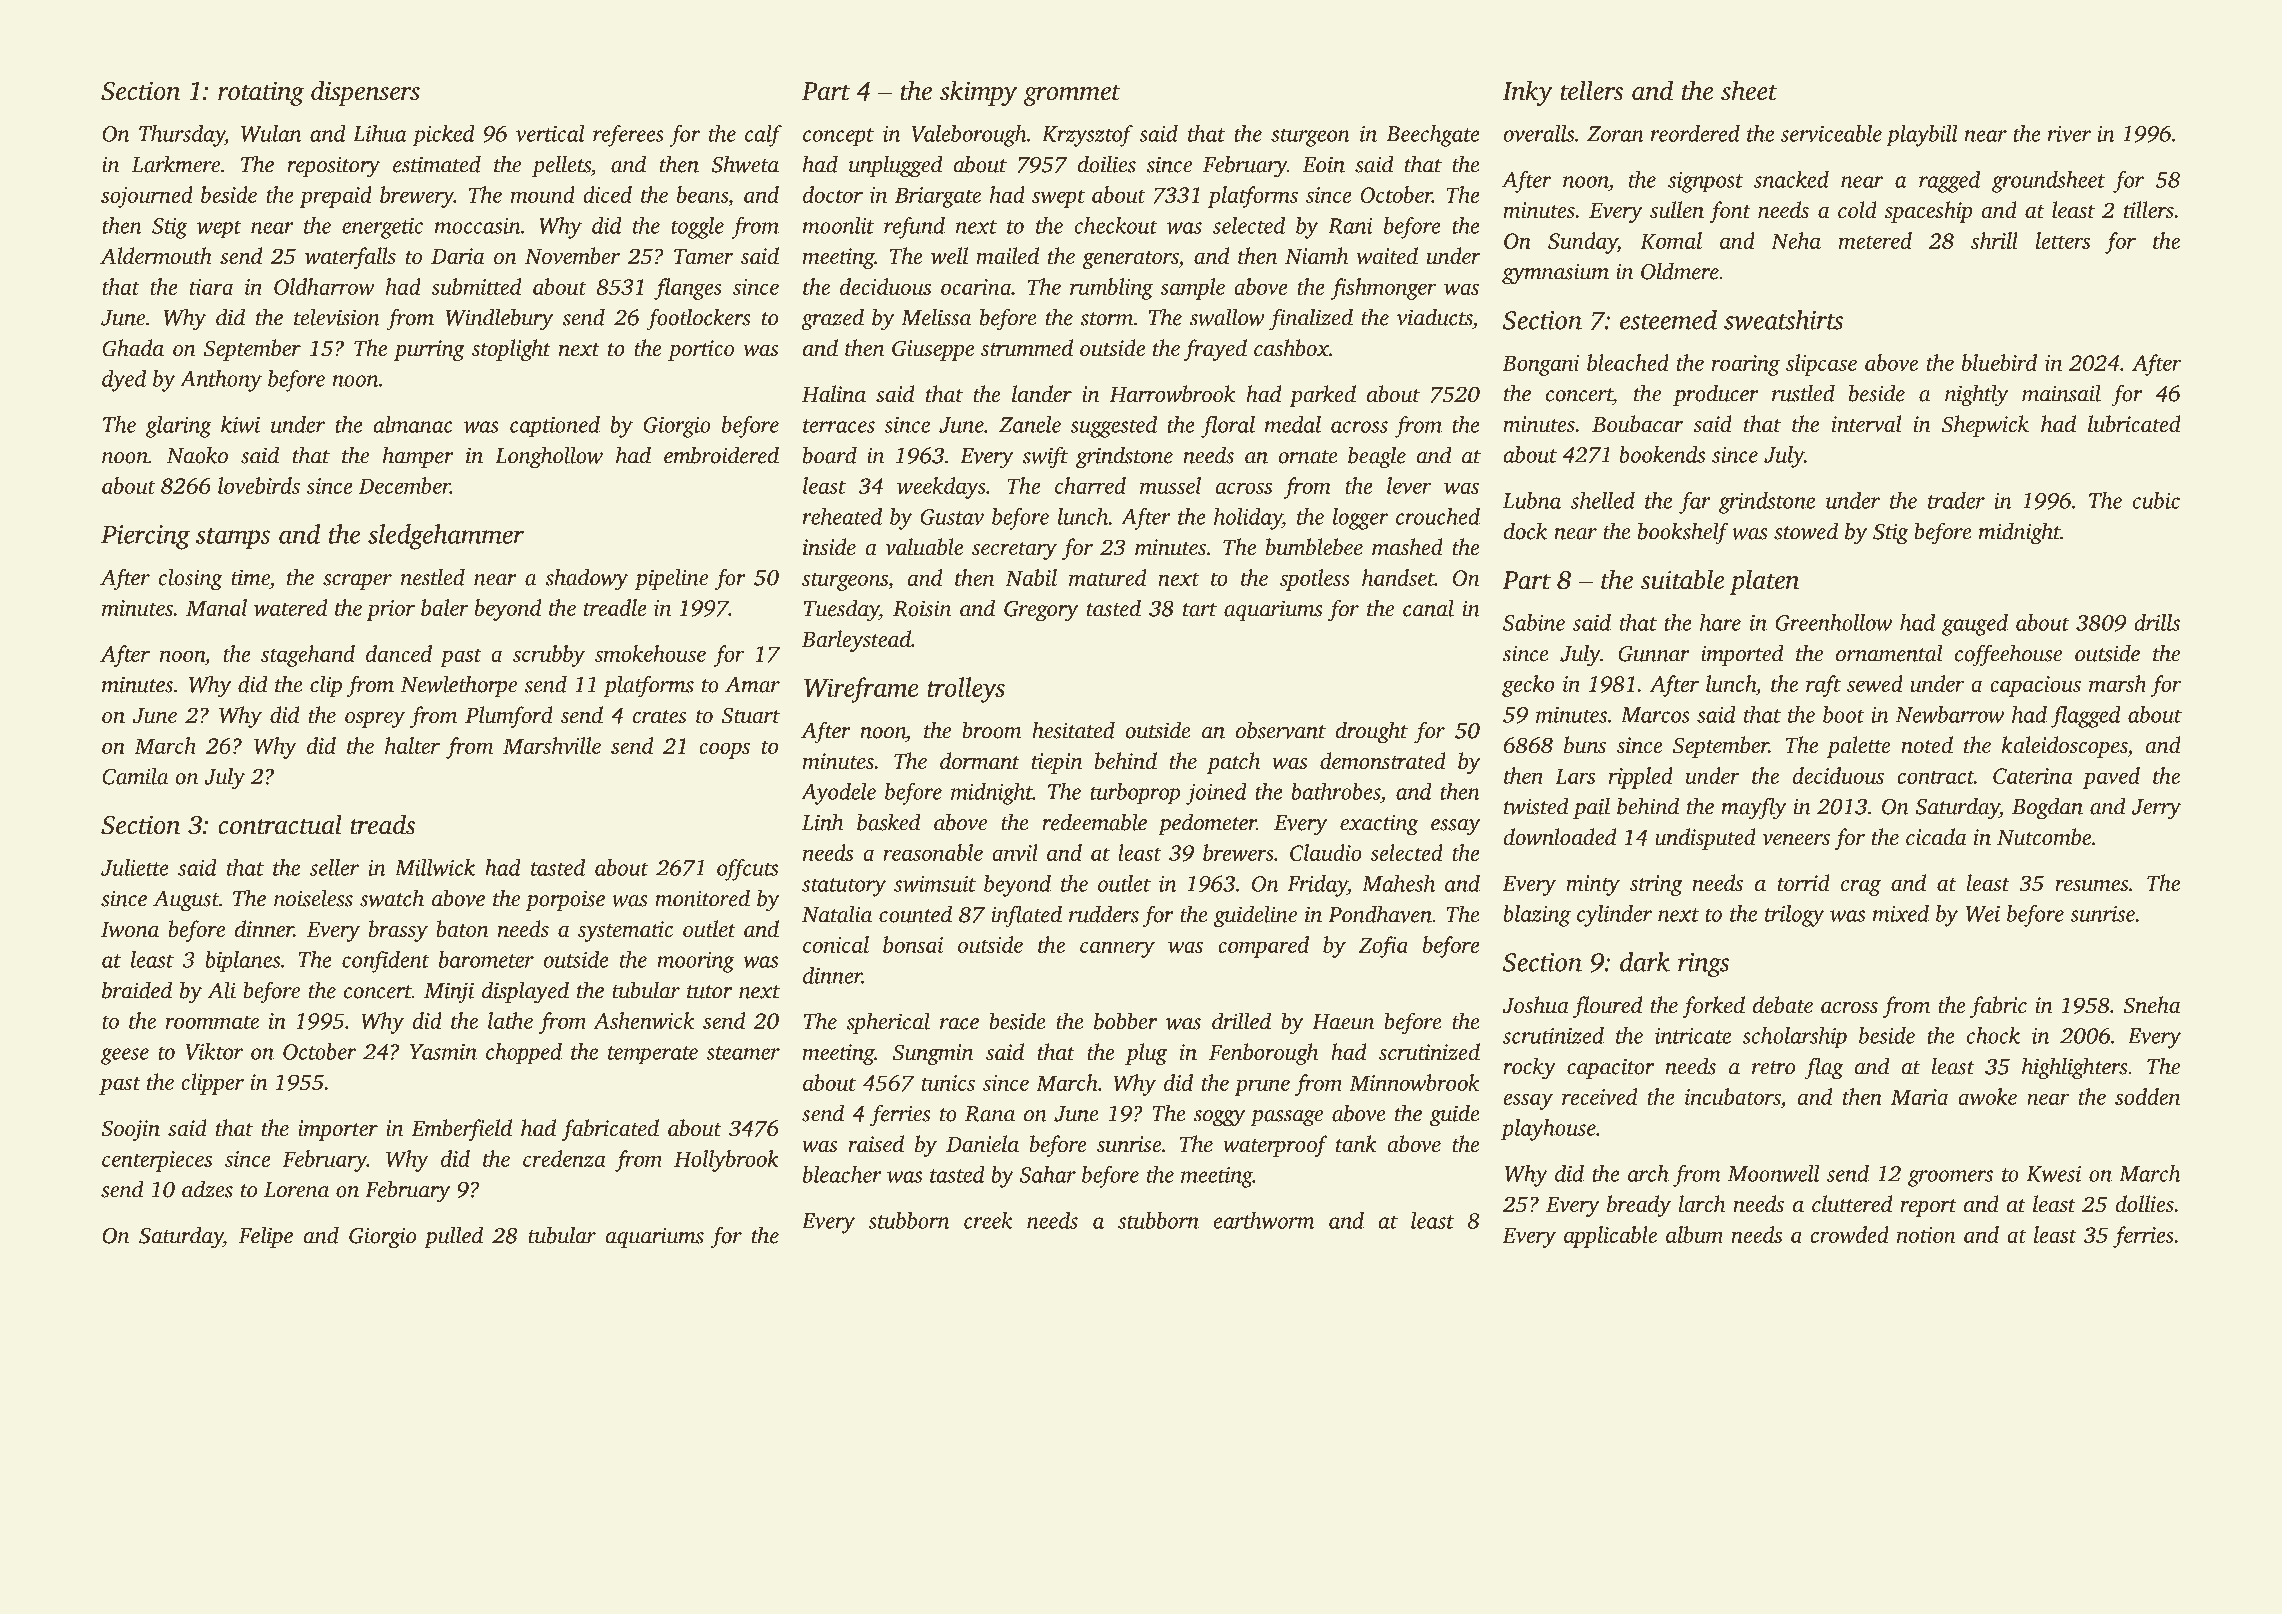 The image size is (2282, 1614). What do you see at coordinates (1008, 255) in the image?
I see `mailed` at bounding box center [1008, 255].
